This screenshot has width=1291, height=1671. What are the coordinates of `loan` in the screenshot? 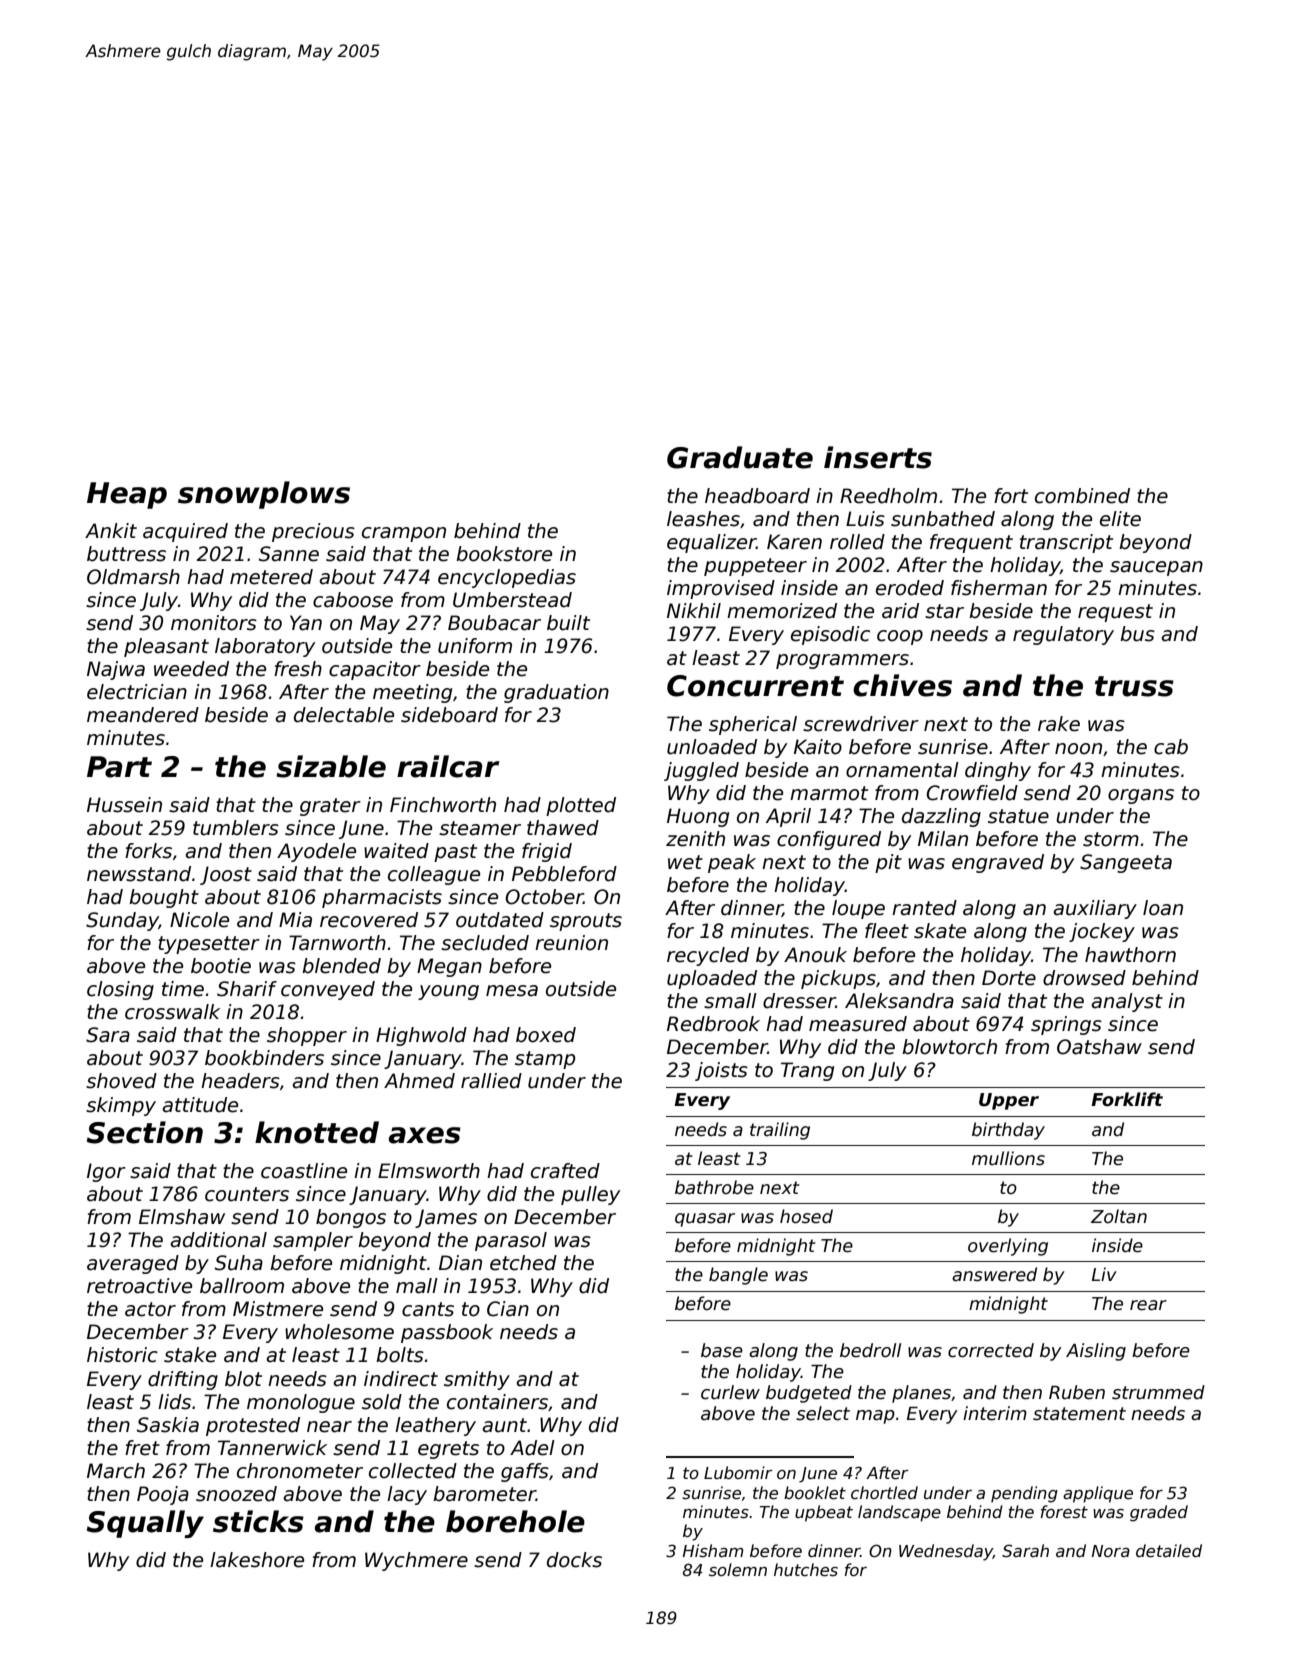 It's located at (1163, 908).
